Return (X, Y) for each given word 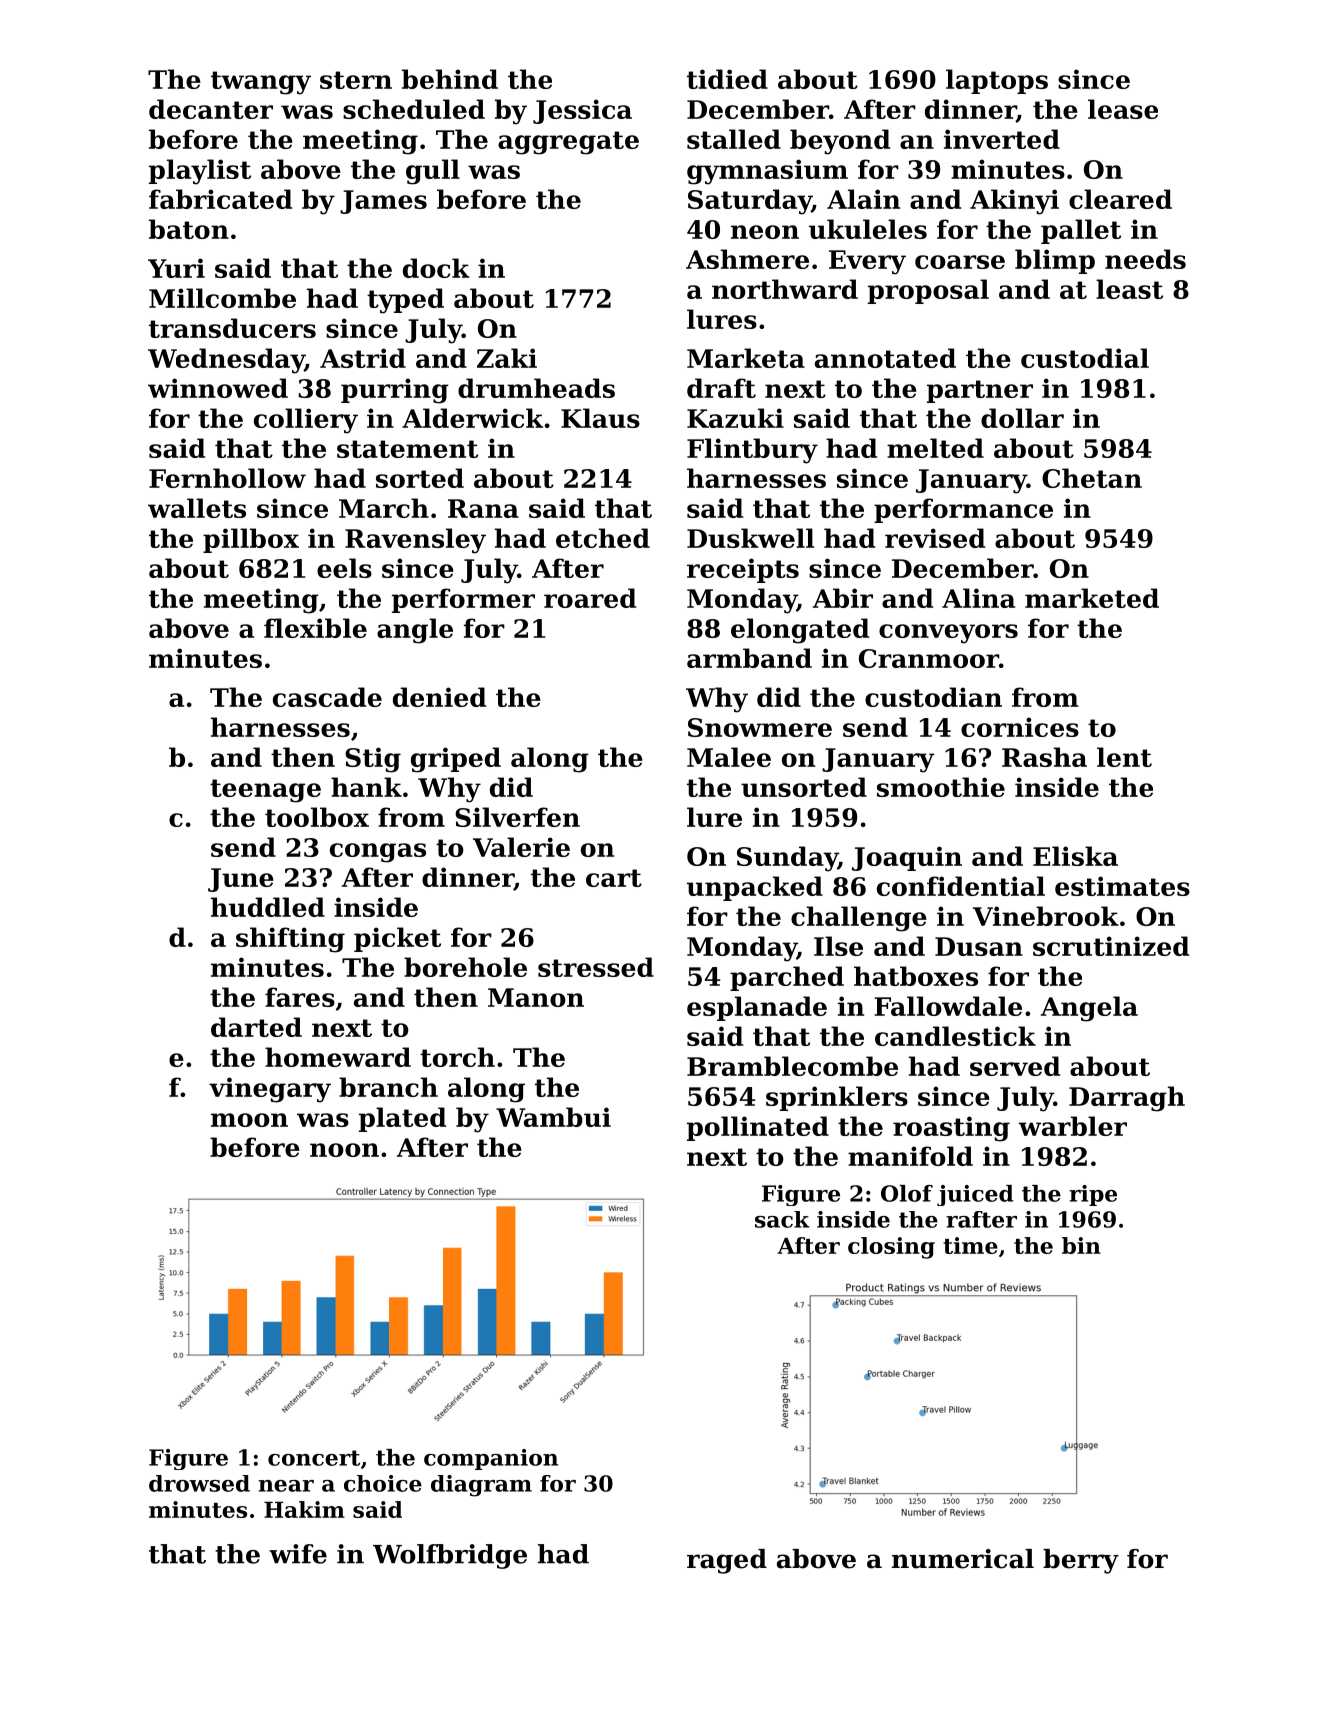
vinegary (270, 1090)
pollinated (758, 1128)
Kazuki (735, 418)
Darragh (1127, 1099)
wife (298, 1554)
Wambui (553, 1117)
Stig (373, 760)
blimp (1055, 261)
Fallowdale (948, 1006)
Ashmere (747, 259)
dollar (1022, 418)
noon (344, 1150)
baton (189, 229)
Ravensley (415, 541)
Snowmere (760, 727)
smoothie (941, 787)
